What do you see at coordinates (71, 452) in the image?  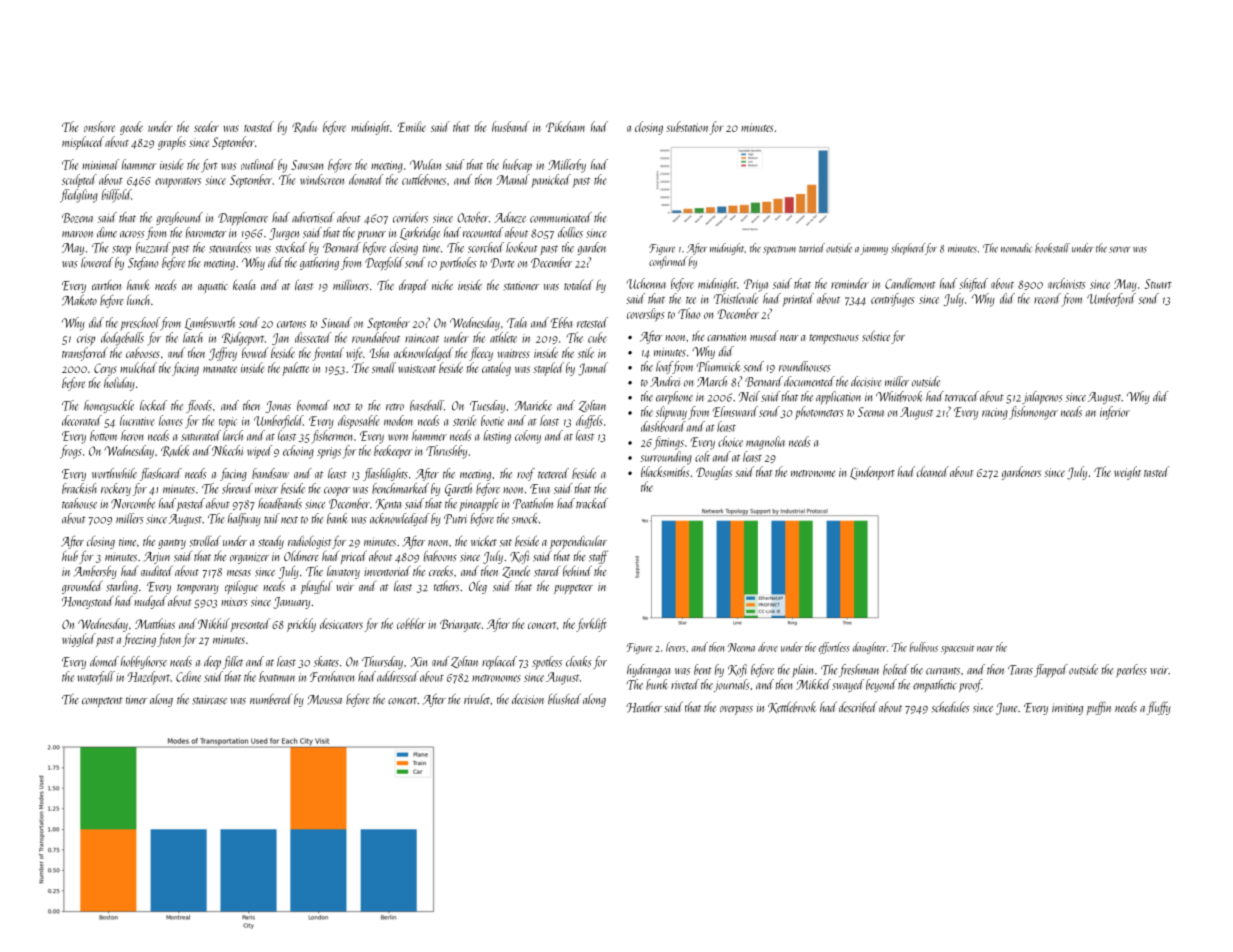 I see `frogs` at bounding box center [71, 452].
